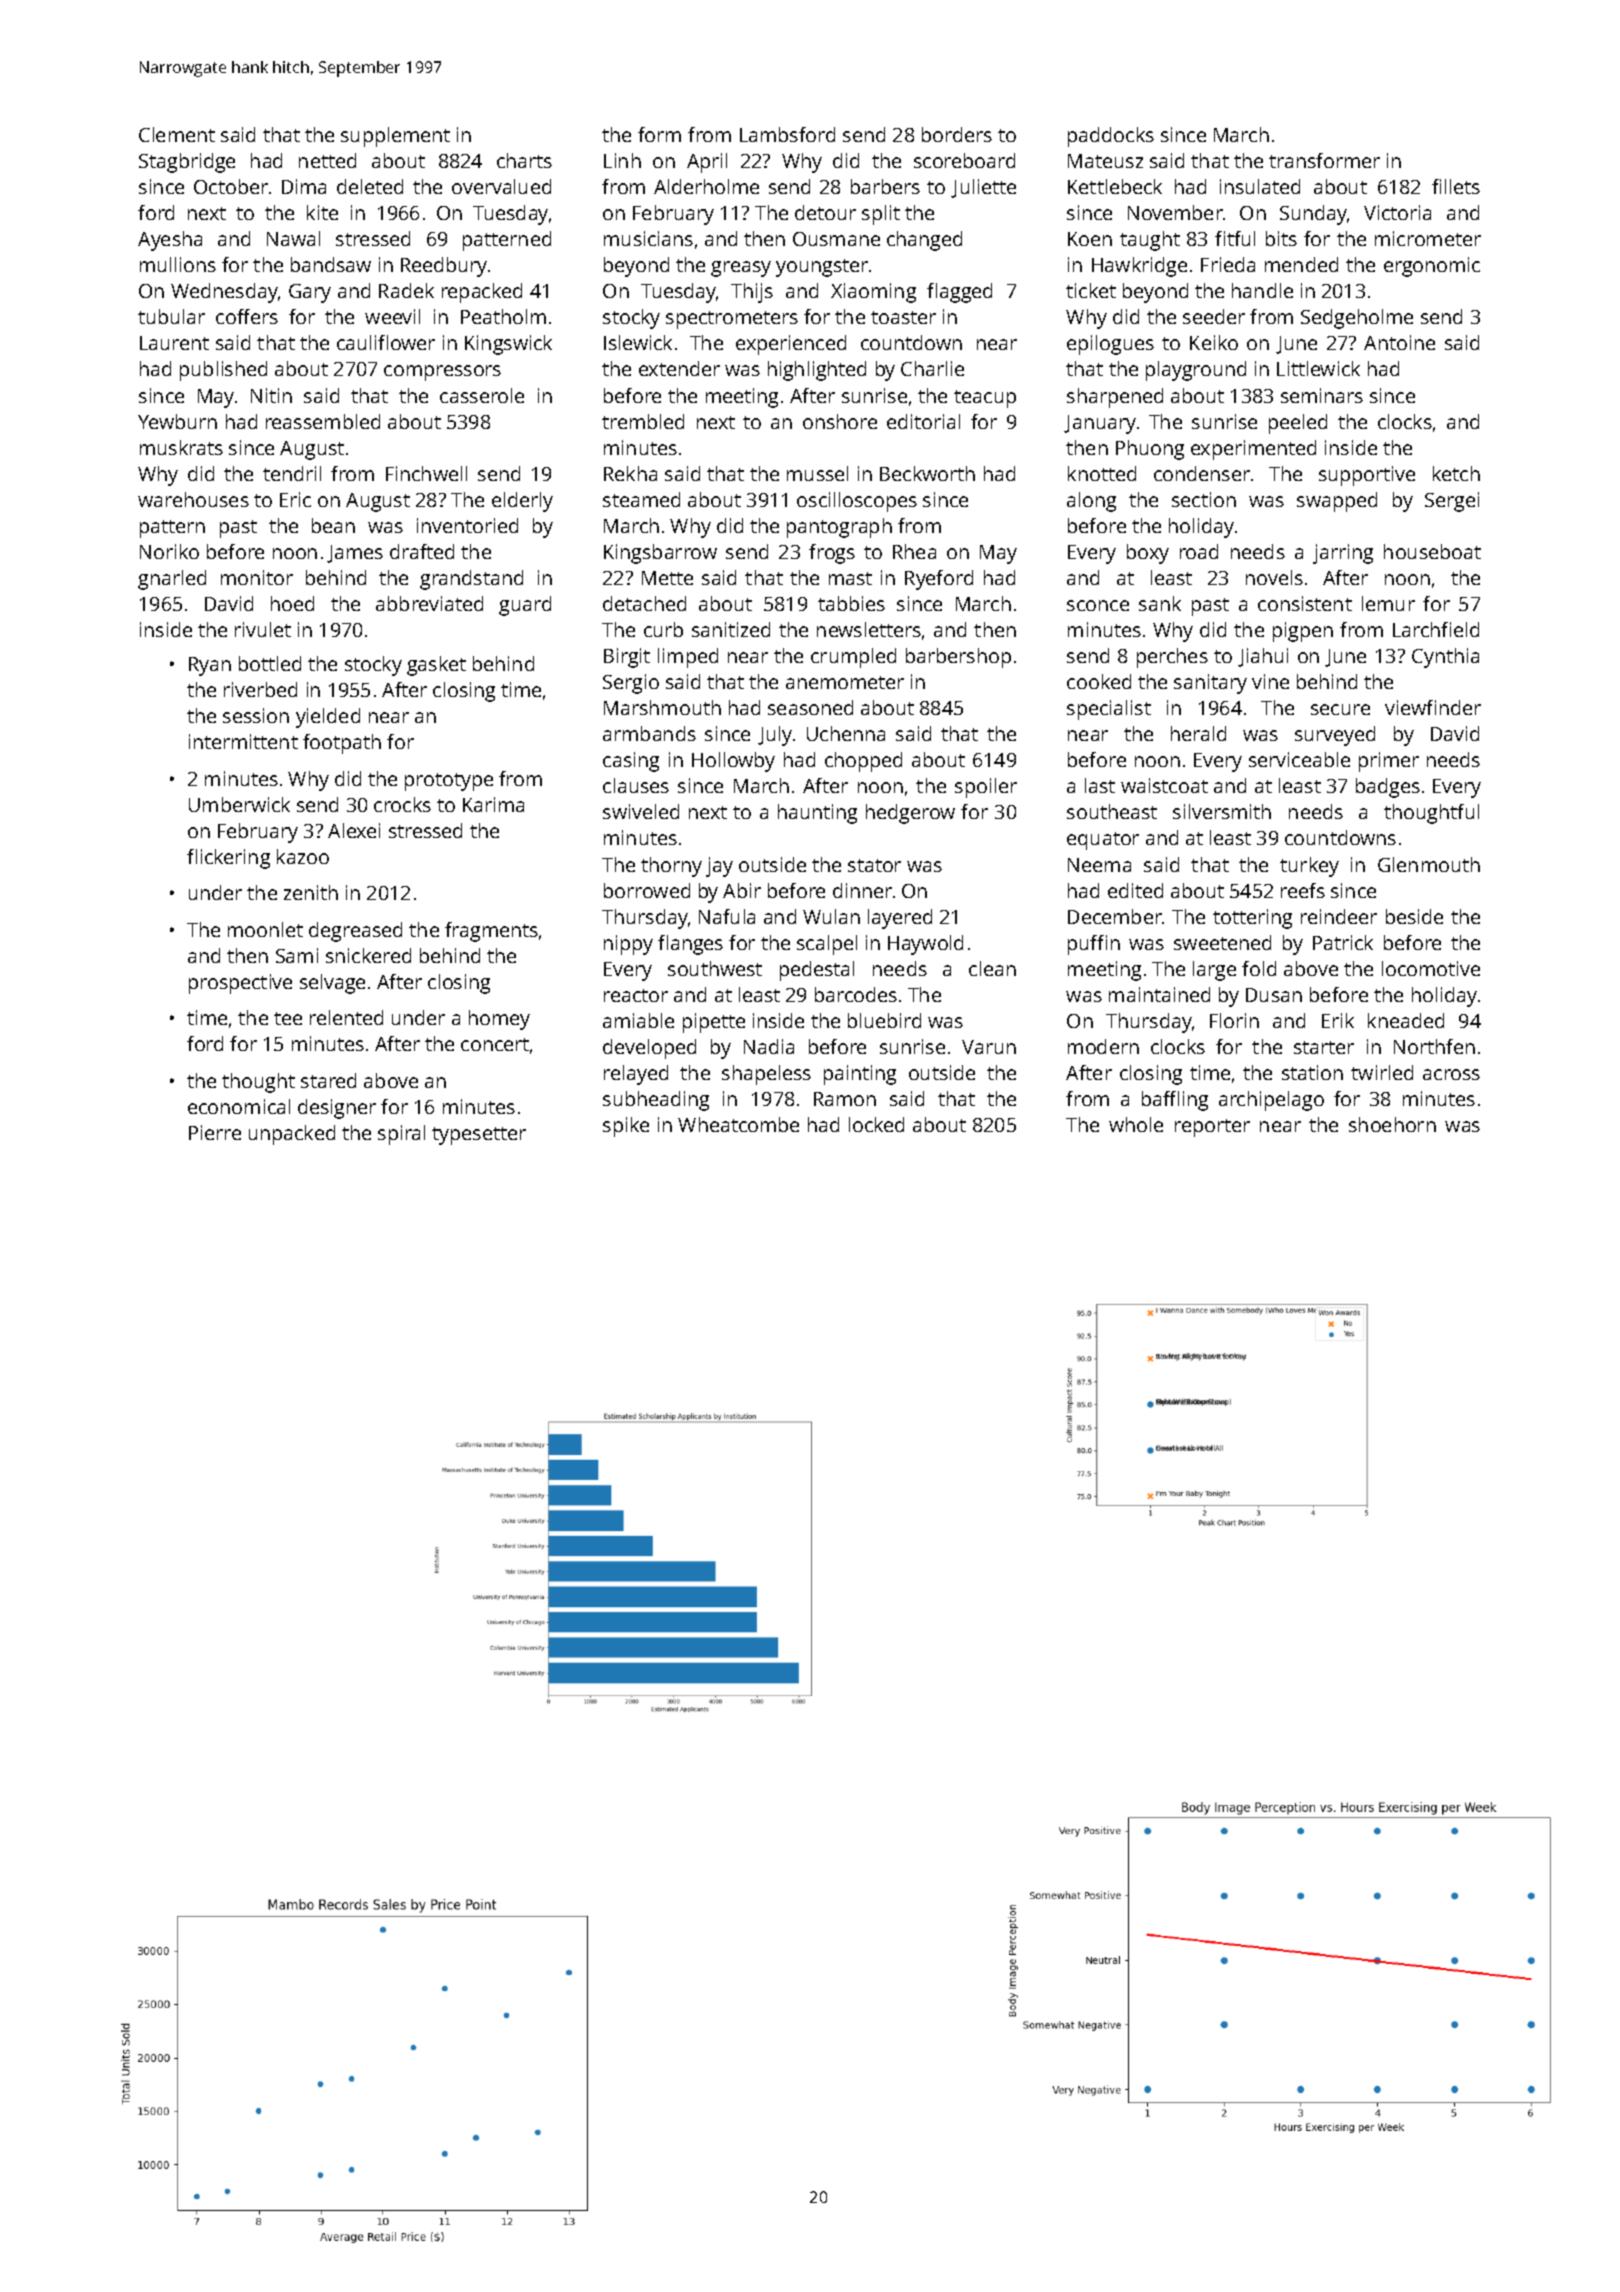 The height and width of the image is (2292, 1620). Describe the element at coordinates (292, 1135) in the image. I see `unpacked` at that location.
